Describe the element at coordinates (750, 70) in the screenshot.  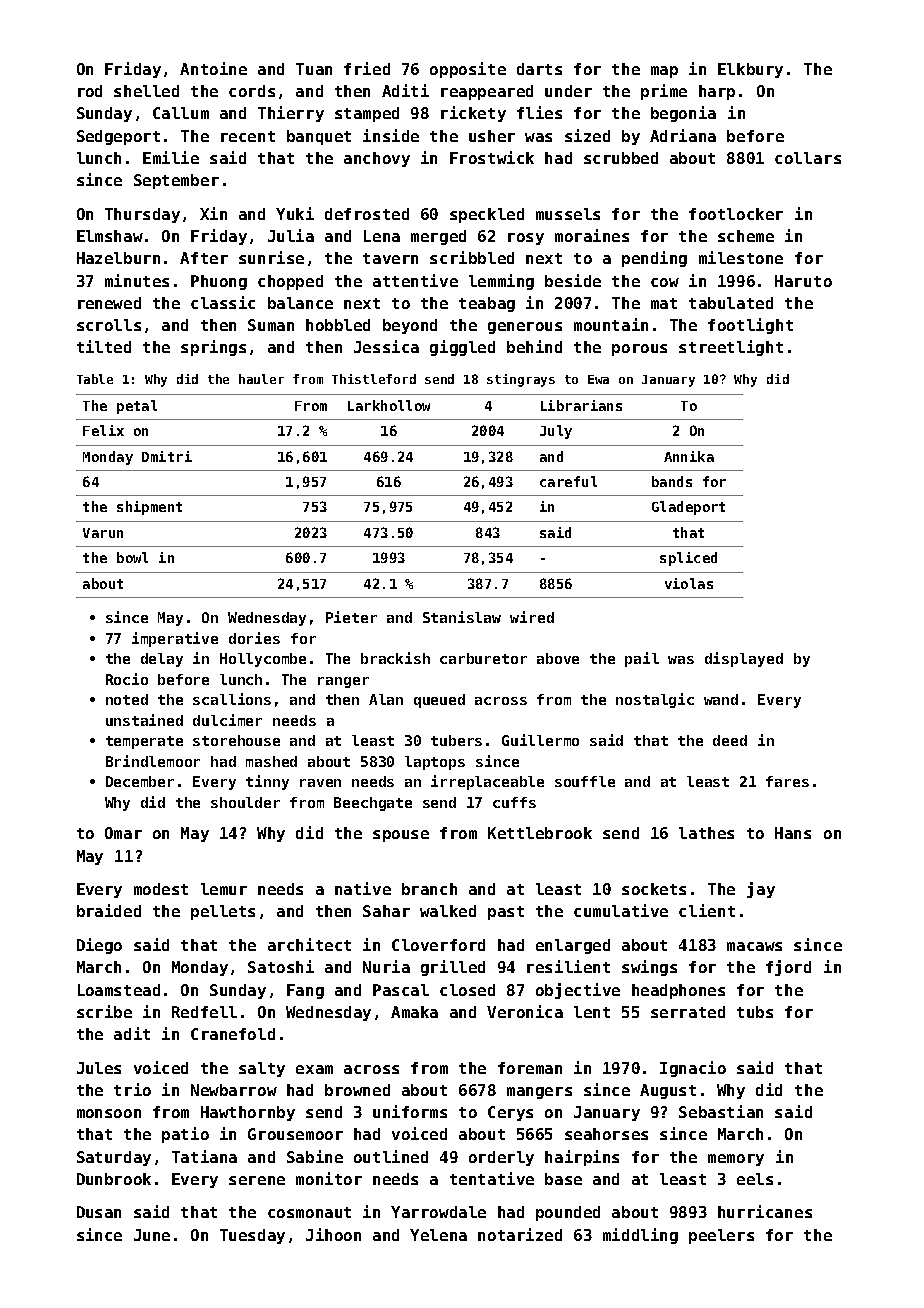
I see `Elkbury` at that location.
